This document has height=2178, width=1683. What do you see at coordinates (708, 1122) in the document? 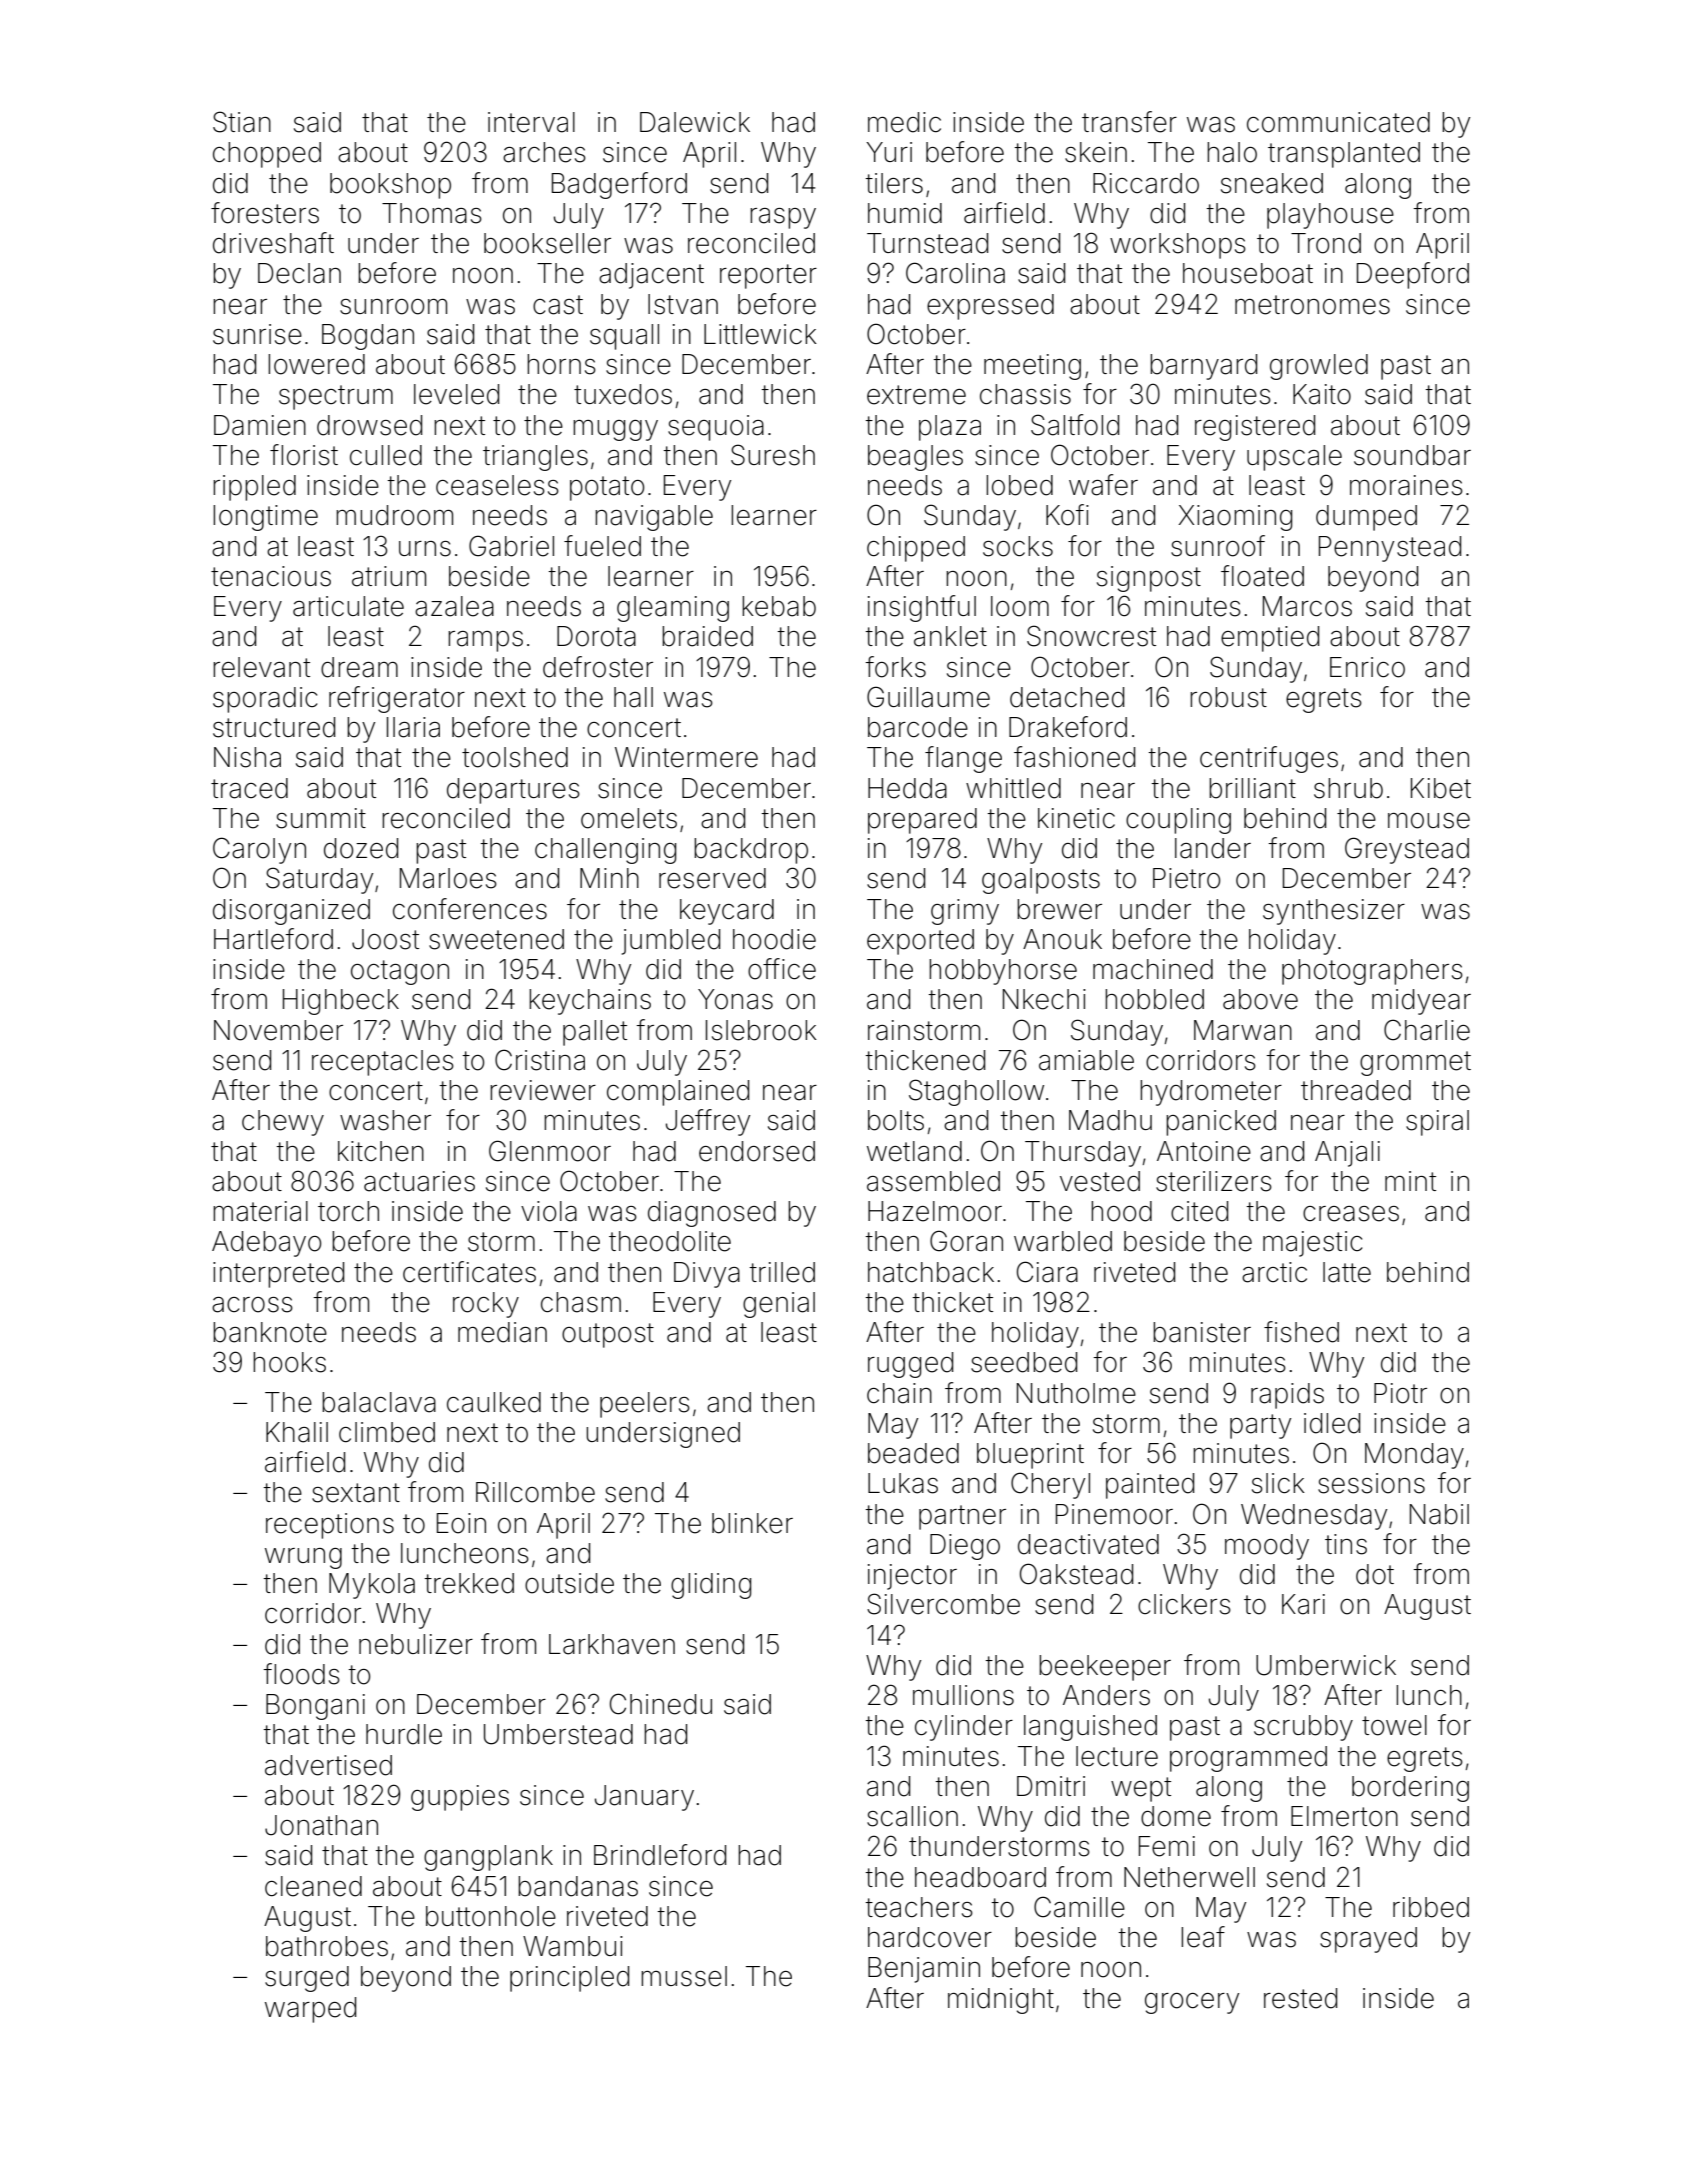
I see `Jeffrey` at bounding box center [708, 1122].
